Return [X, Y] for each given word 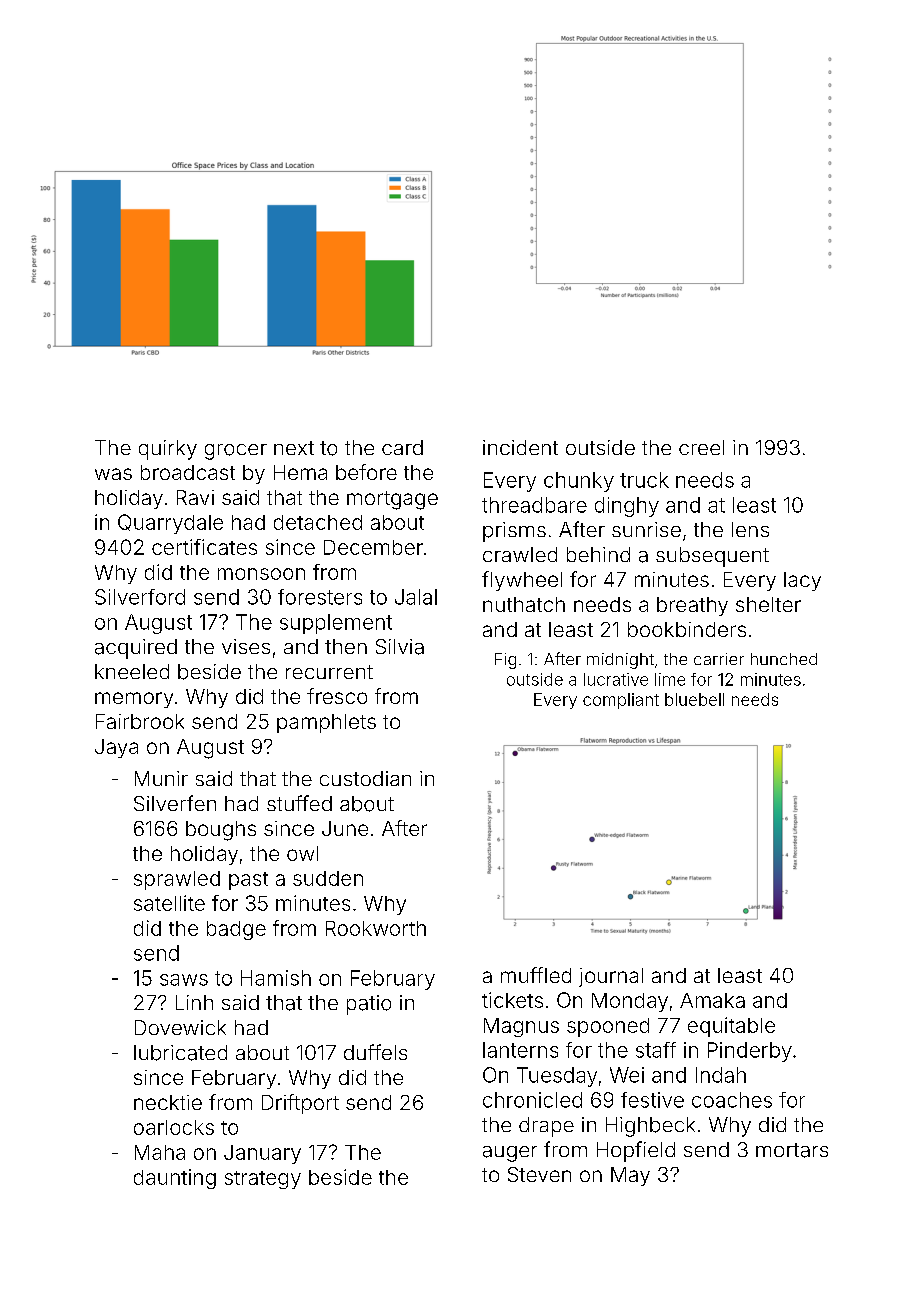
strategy [263, 1180]
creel [701, 447]
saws [184, 980]
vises [246, 646]
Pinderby [750, 1052]
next [294, 448]
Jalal [416, 597]
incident [520, 447]
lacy [802, 581]
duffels [375, 1052]
